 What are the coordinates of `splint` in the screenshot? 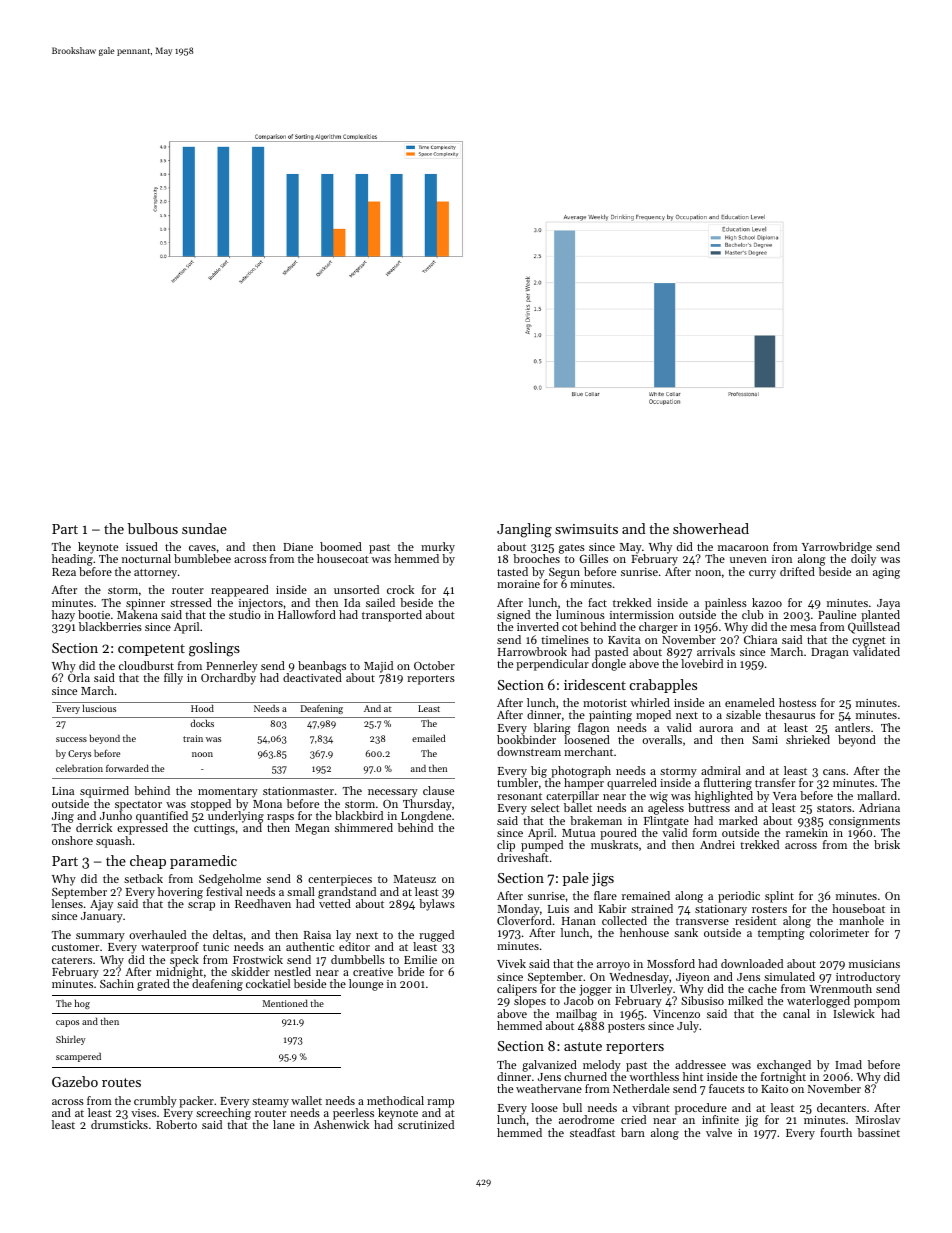 It's located at (779, 897).
